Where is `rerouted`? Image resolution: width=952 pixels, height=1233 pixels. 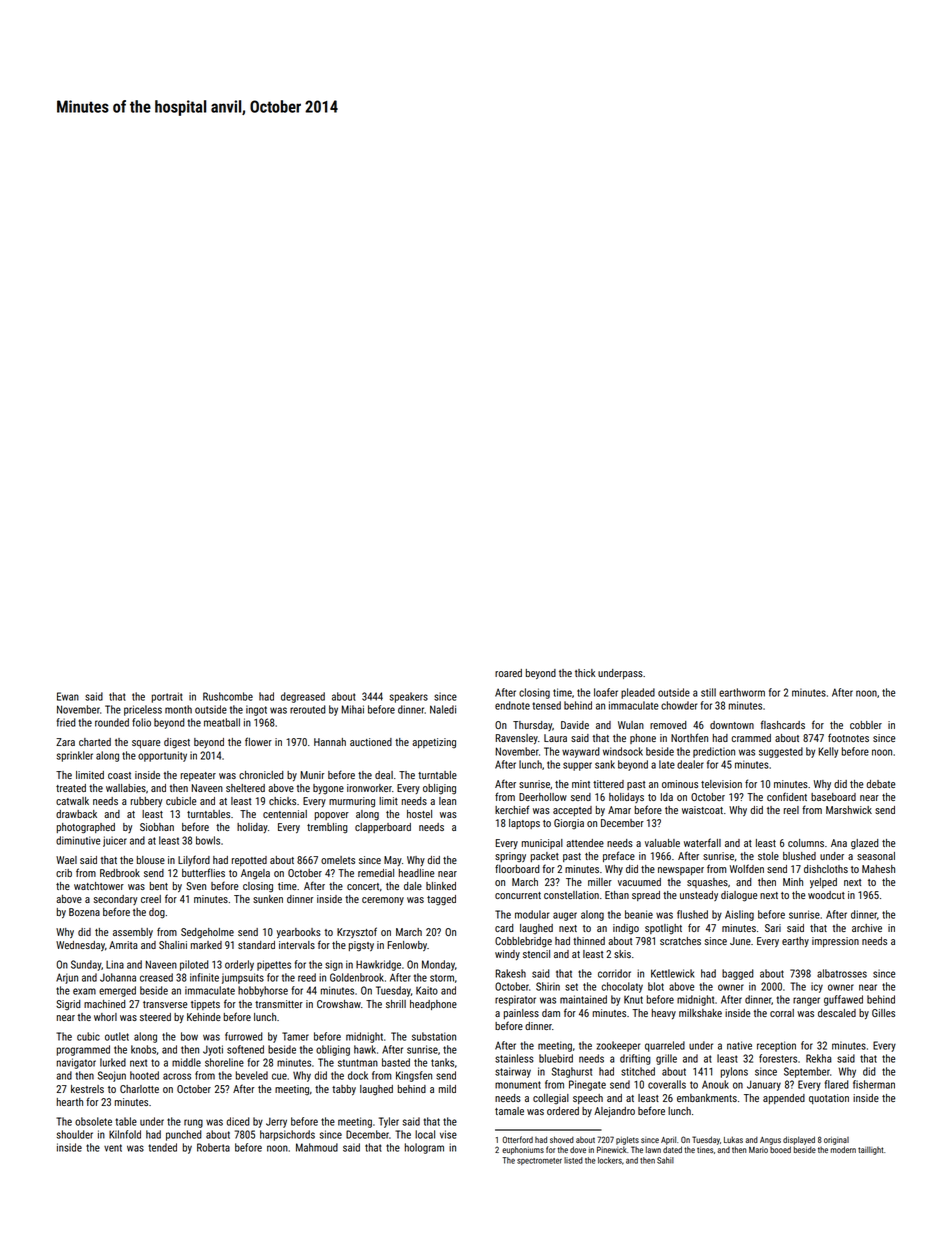
rerouted is located at coordinates (308, 709).
